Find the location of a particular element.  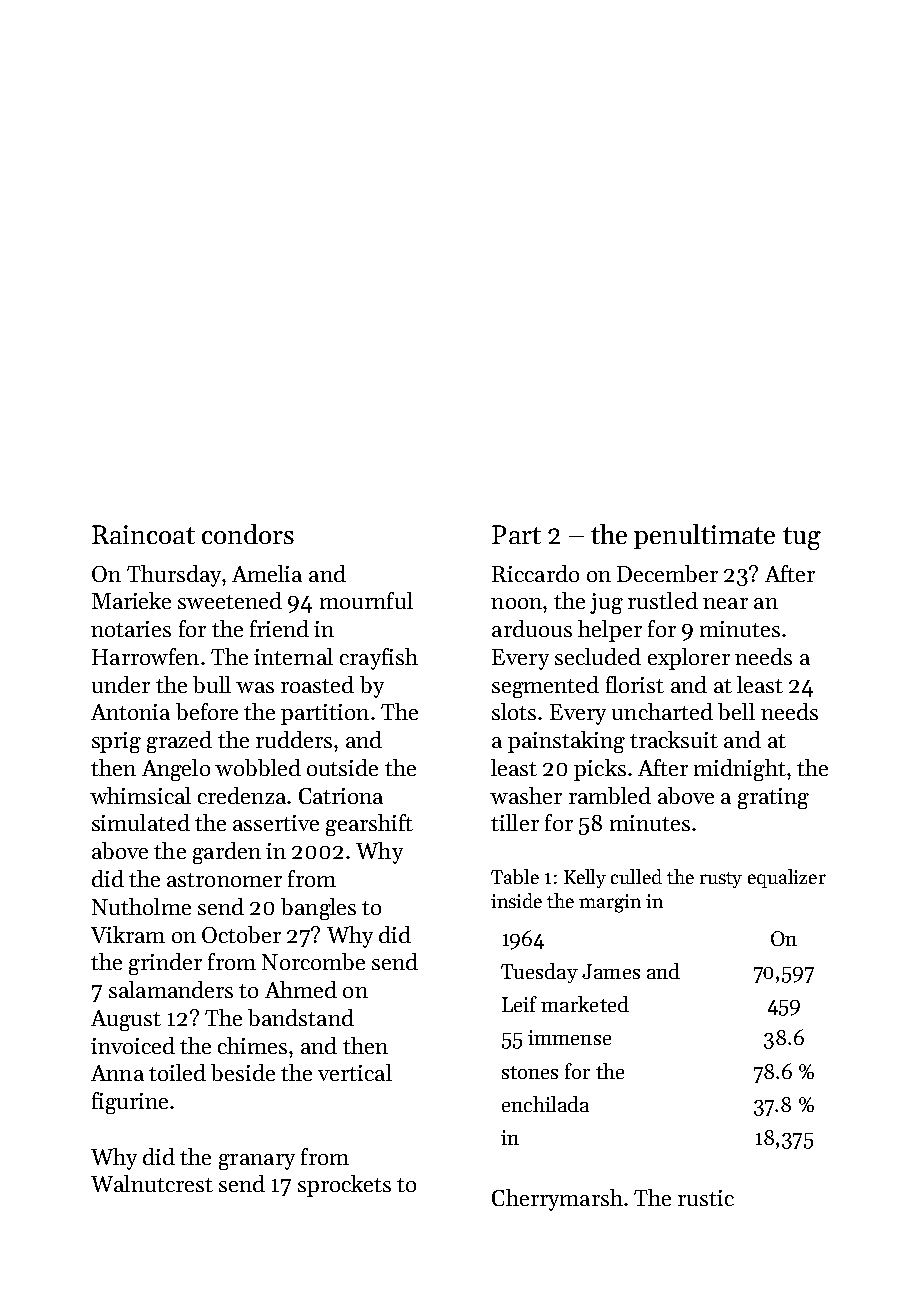

granary is located at coordinates (257, 1162).
